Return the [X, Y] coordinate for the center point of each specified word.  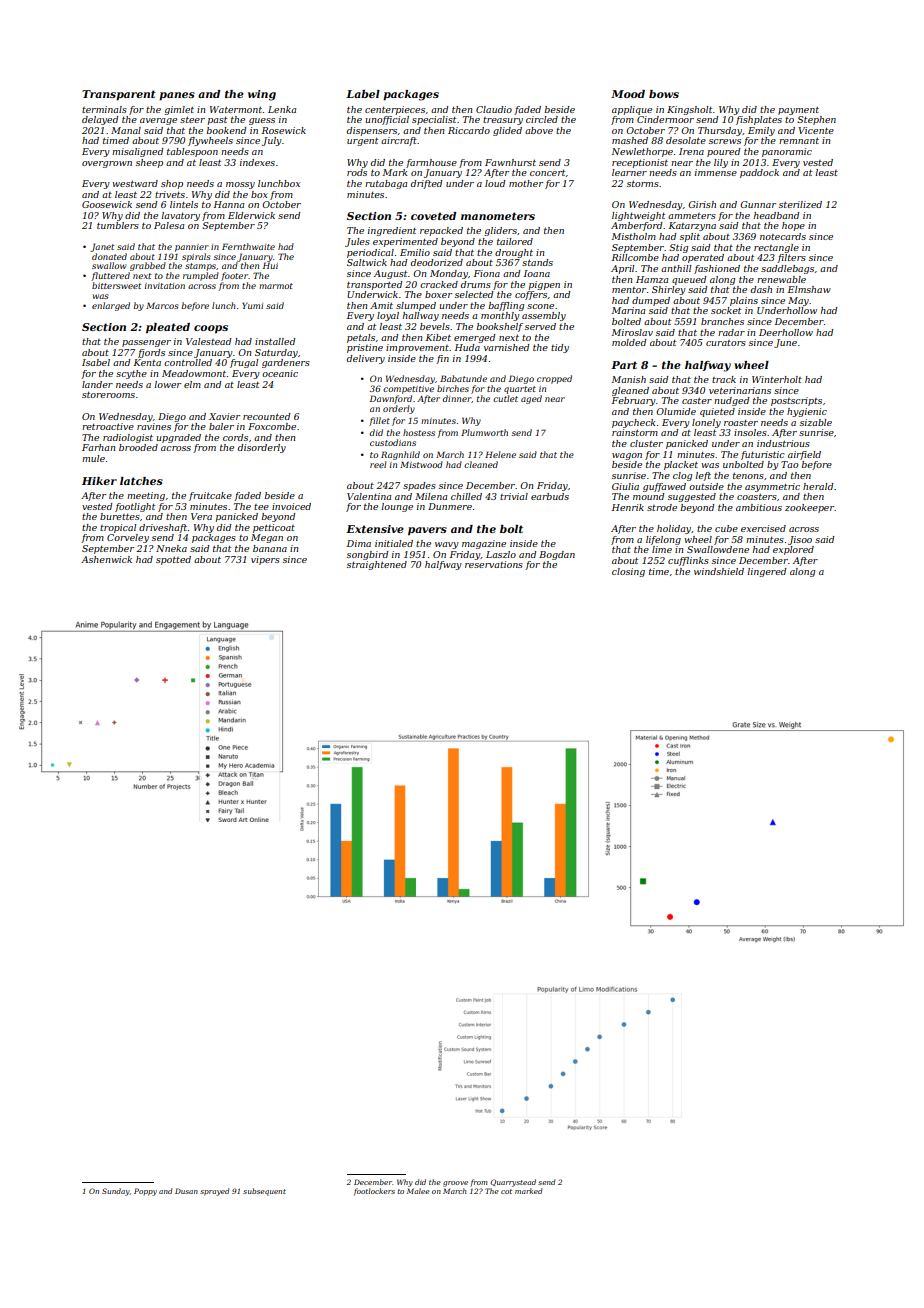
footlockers [374, 1191]
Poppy [145, 1192]
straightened [377, 565]
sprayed [214, 1192]
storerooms [108, 395]
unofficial [387, 120]
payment [798, 111]
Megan [267, 538]
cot [506, 1191]
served [540, 326]
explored [793, 550]
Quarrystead [513, 1183]
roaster [741, 423]
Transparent [119, 95]
